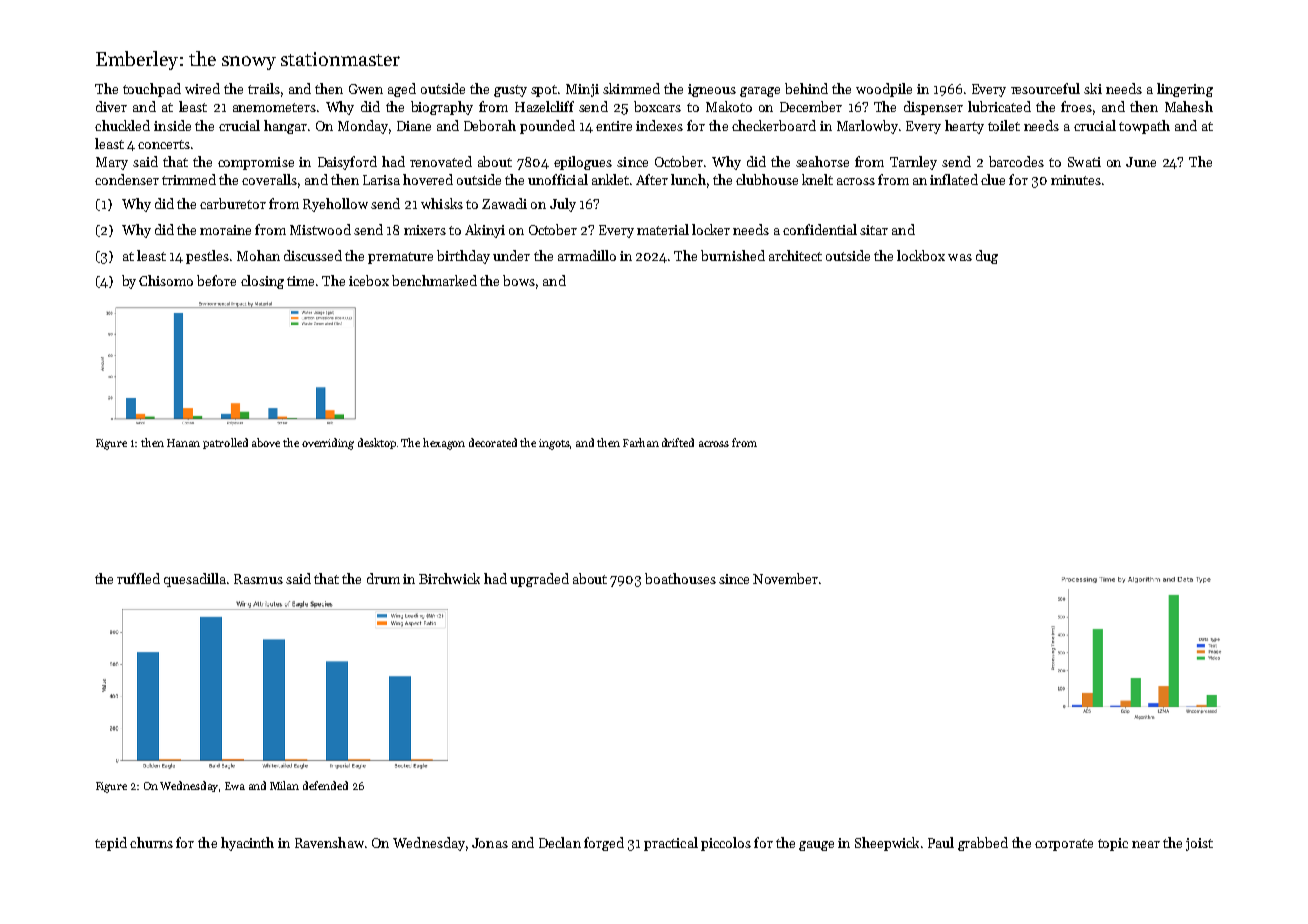 The width and height of the screenshot is (1308, 924). What do you see at coordinates (138, 578) in the screenshot?
I see `ruffled` at bounding box center [138, 578].
